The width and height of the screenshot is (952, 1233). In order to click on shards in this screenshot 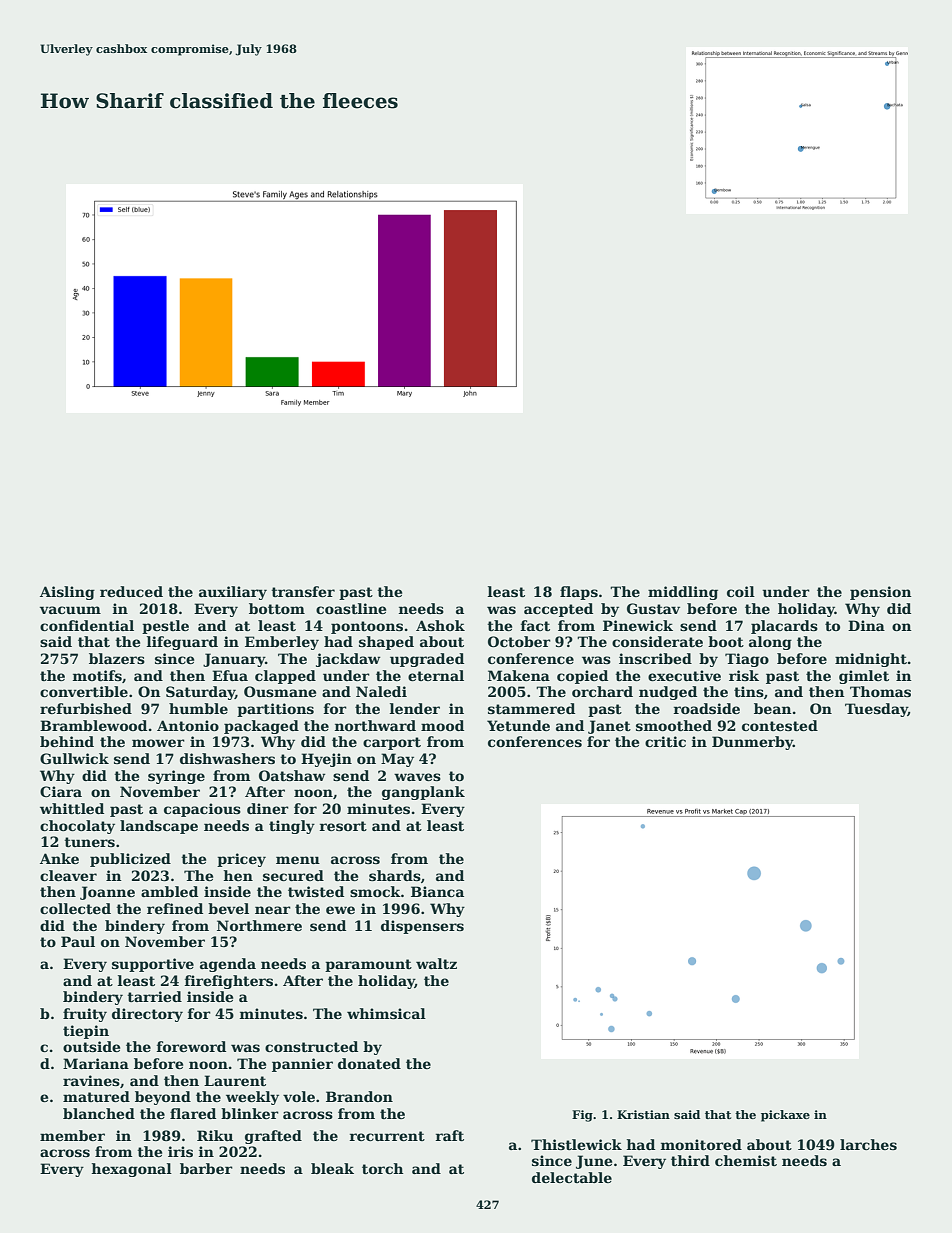, I will do `click(395, 875)`.
